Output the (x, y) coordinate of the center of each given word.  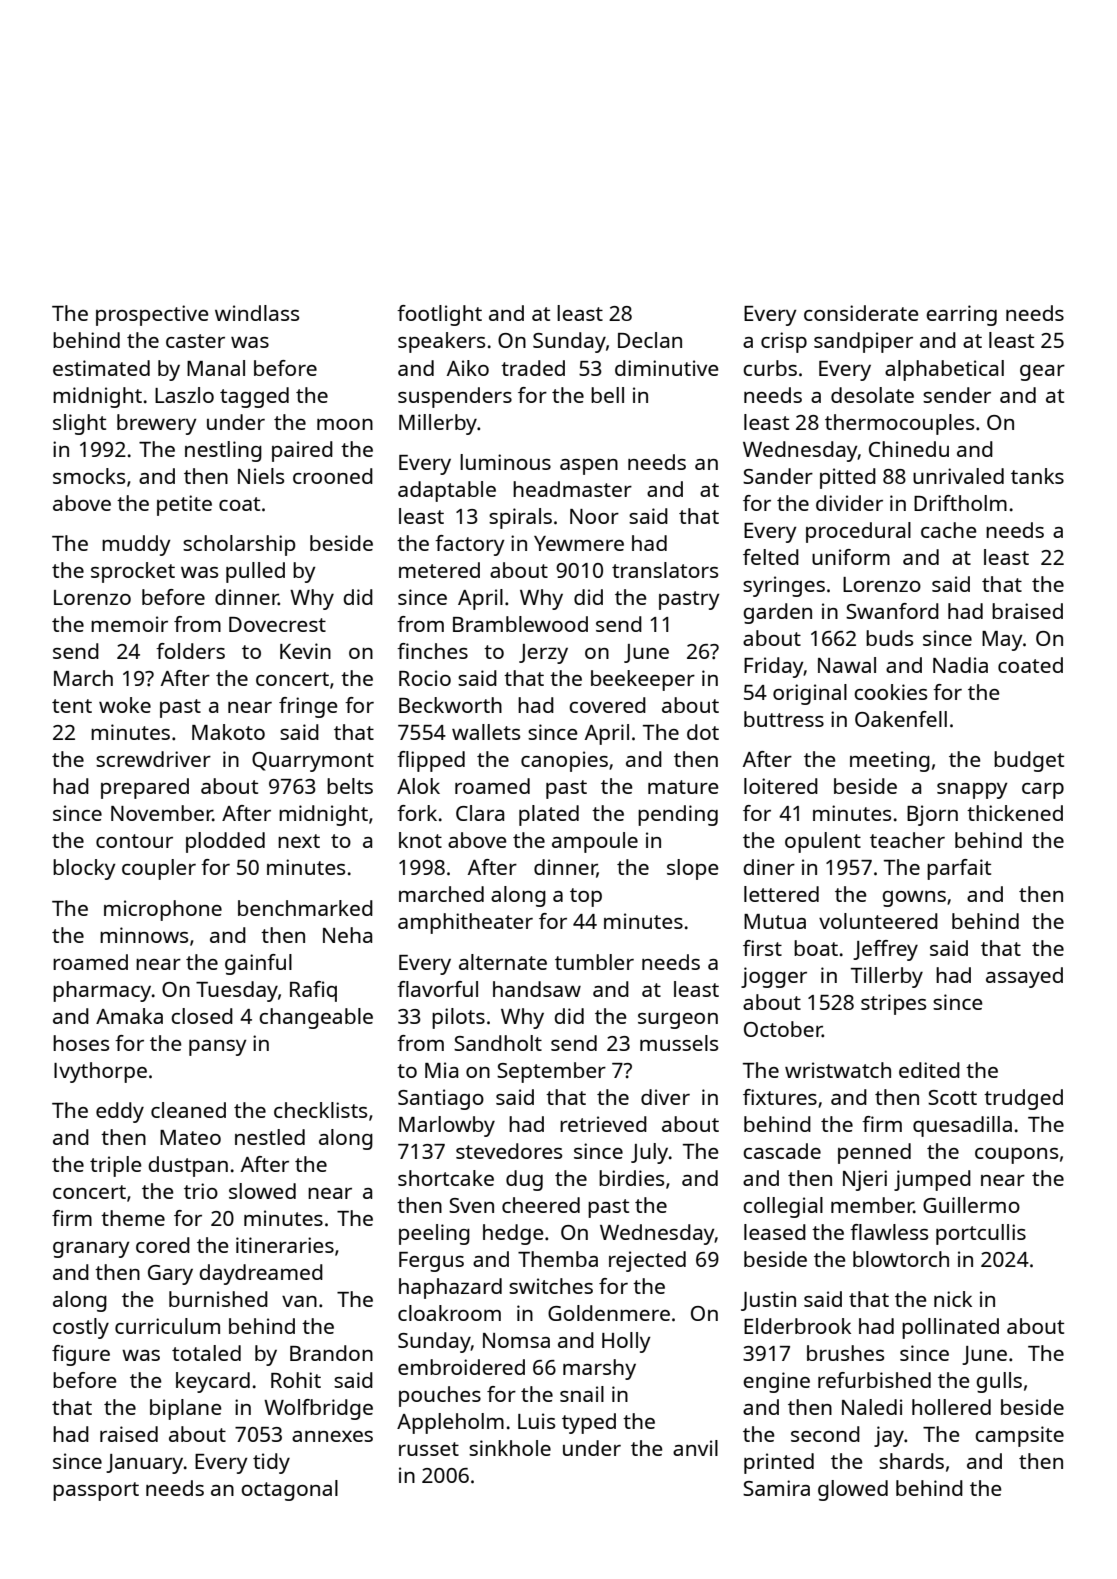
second (825, 1434)
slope (693, 869)
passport (96, 1491)
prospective (152, 315)
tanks (1037, 476)
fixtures (780, 1097)
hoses (81, 1043)
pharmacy (102, 991)
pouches (440, 1396)
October (783, 1029)
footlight (439, 315)
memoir (129, 624)
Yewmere (579, 543)
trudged (1023, 1099)
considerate (861, 313)
